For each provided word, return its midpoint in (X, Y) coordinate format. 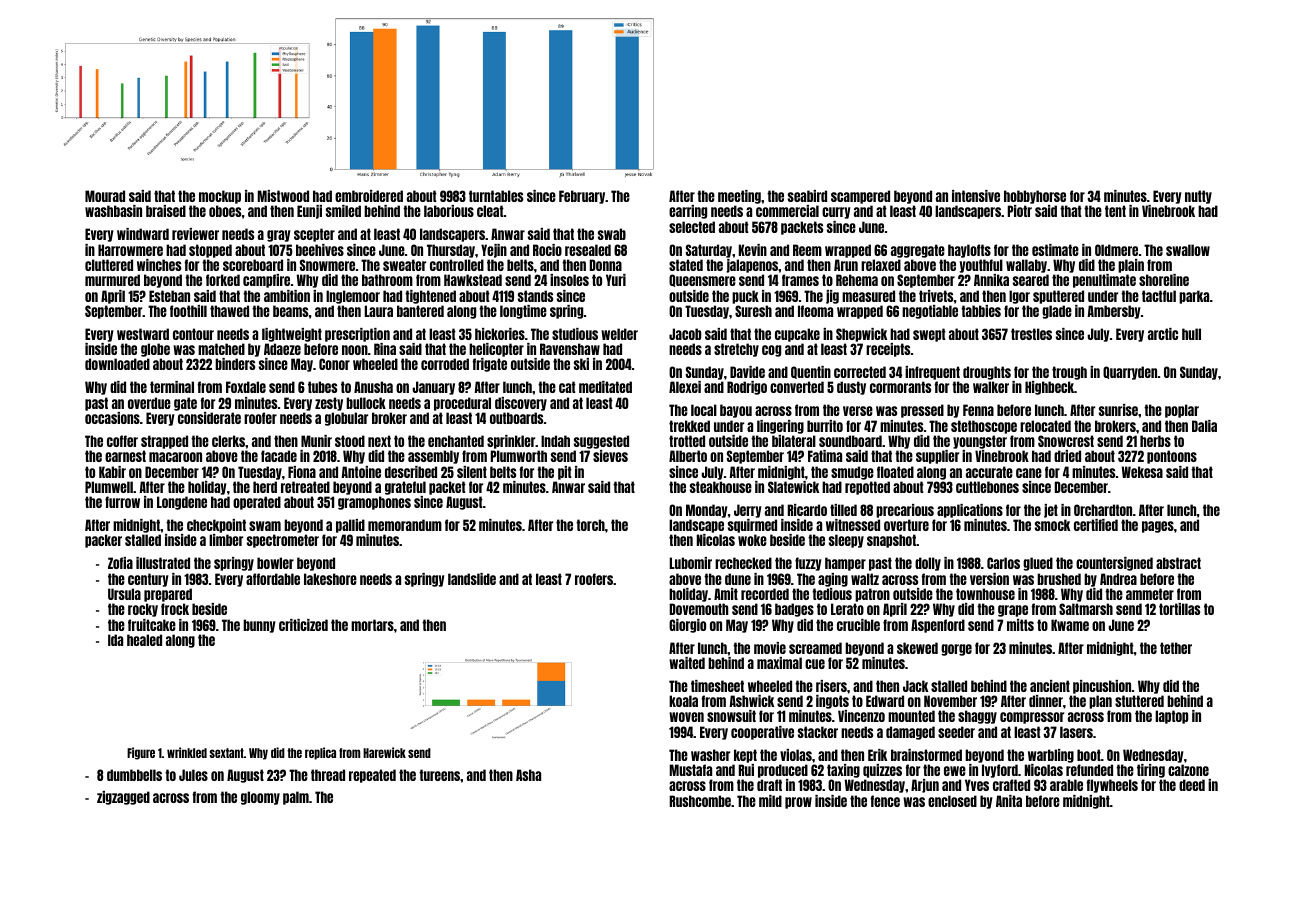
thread (328, 775)
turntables (496, 196)
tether (1176, 648)
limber (226, 540)
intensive (976, 196)
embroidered (369, 196)
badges (794, 610)
